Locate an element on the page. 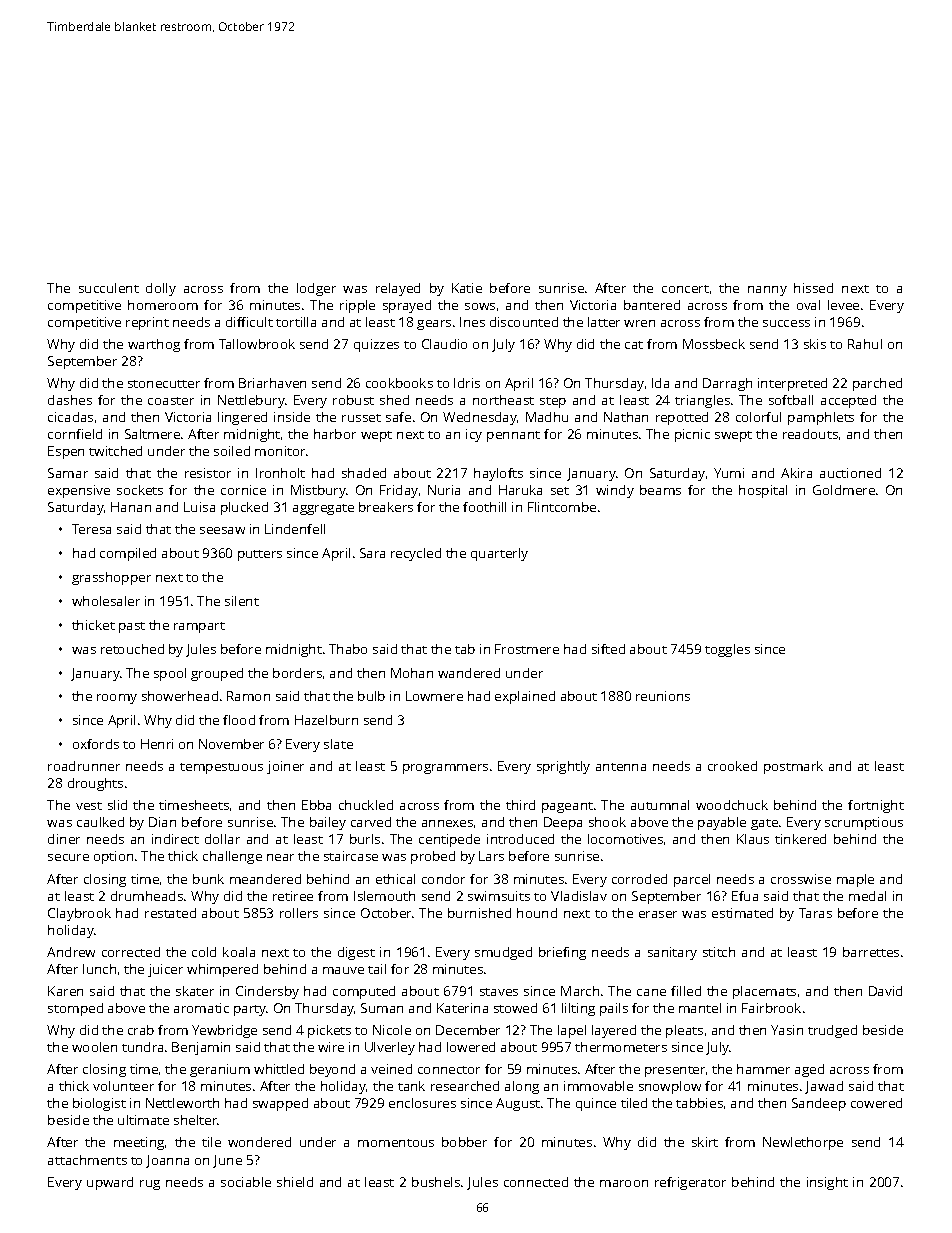  succulent is located at coordinates (109, 288).
